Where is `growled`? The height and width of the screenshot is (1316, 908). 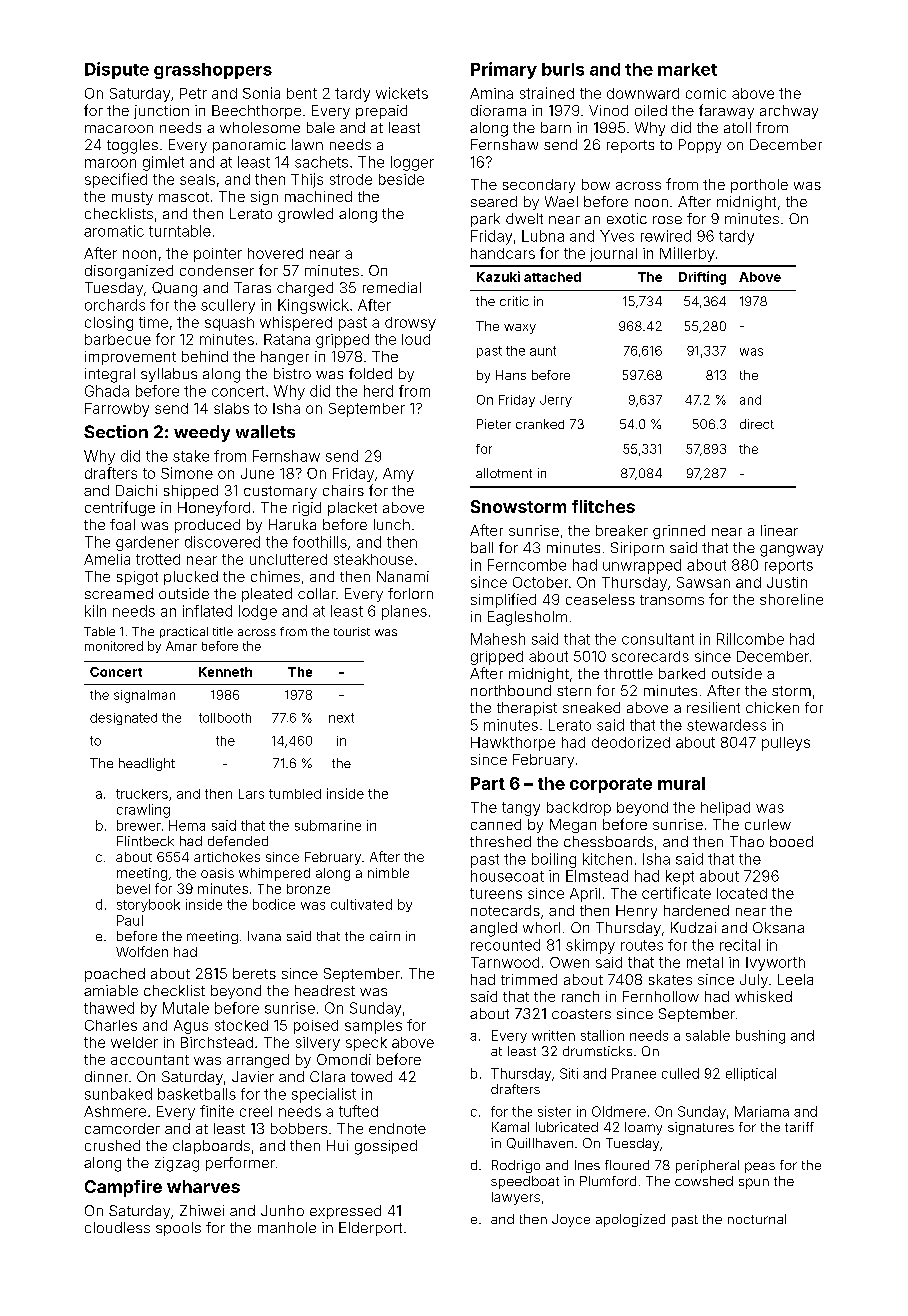
growled is located at coordinates (305, 215).
